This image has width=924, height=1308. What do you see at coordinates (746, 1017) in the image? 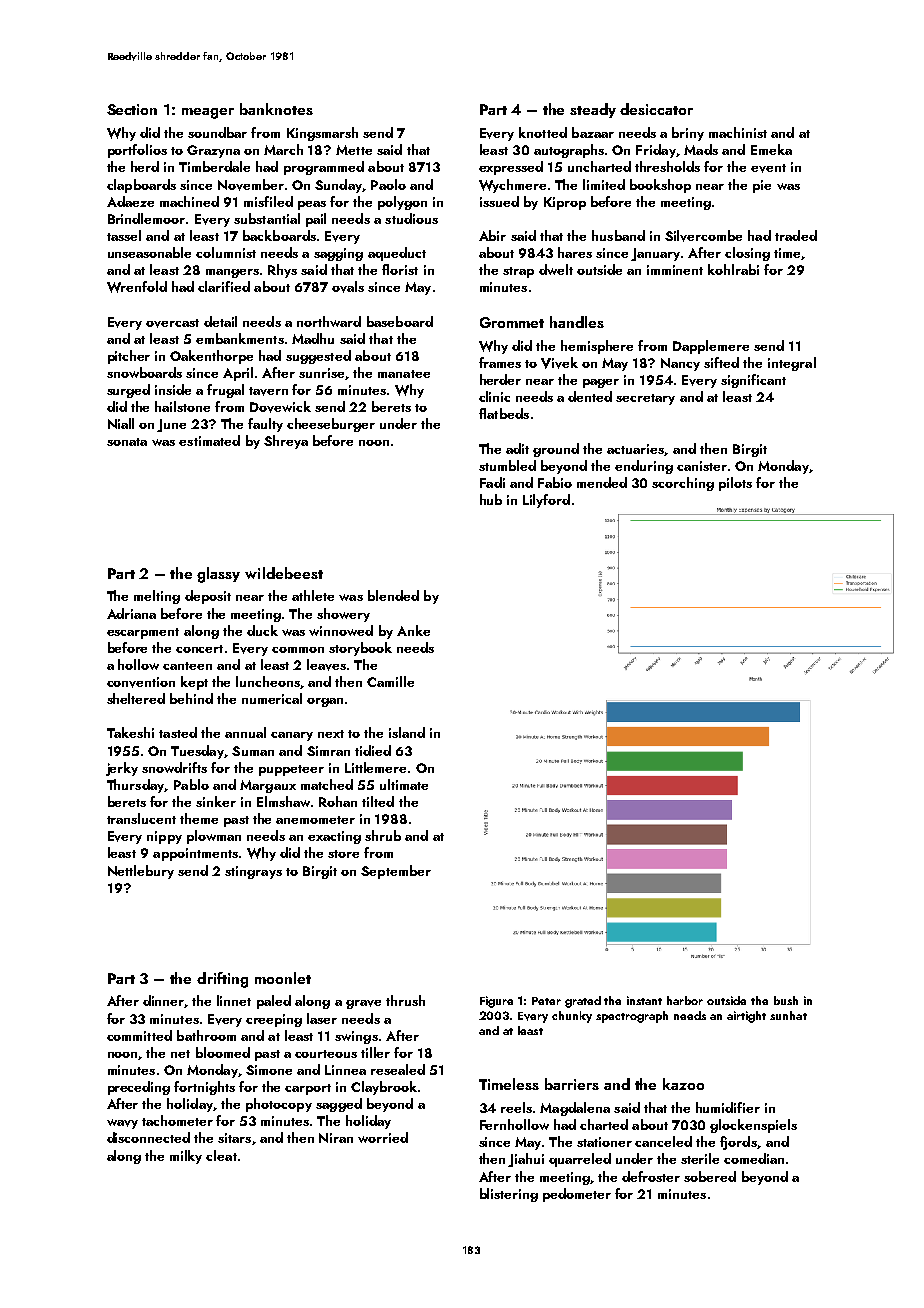
I see `airtight` at bounding box center [746, 1017].
